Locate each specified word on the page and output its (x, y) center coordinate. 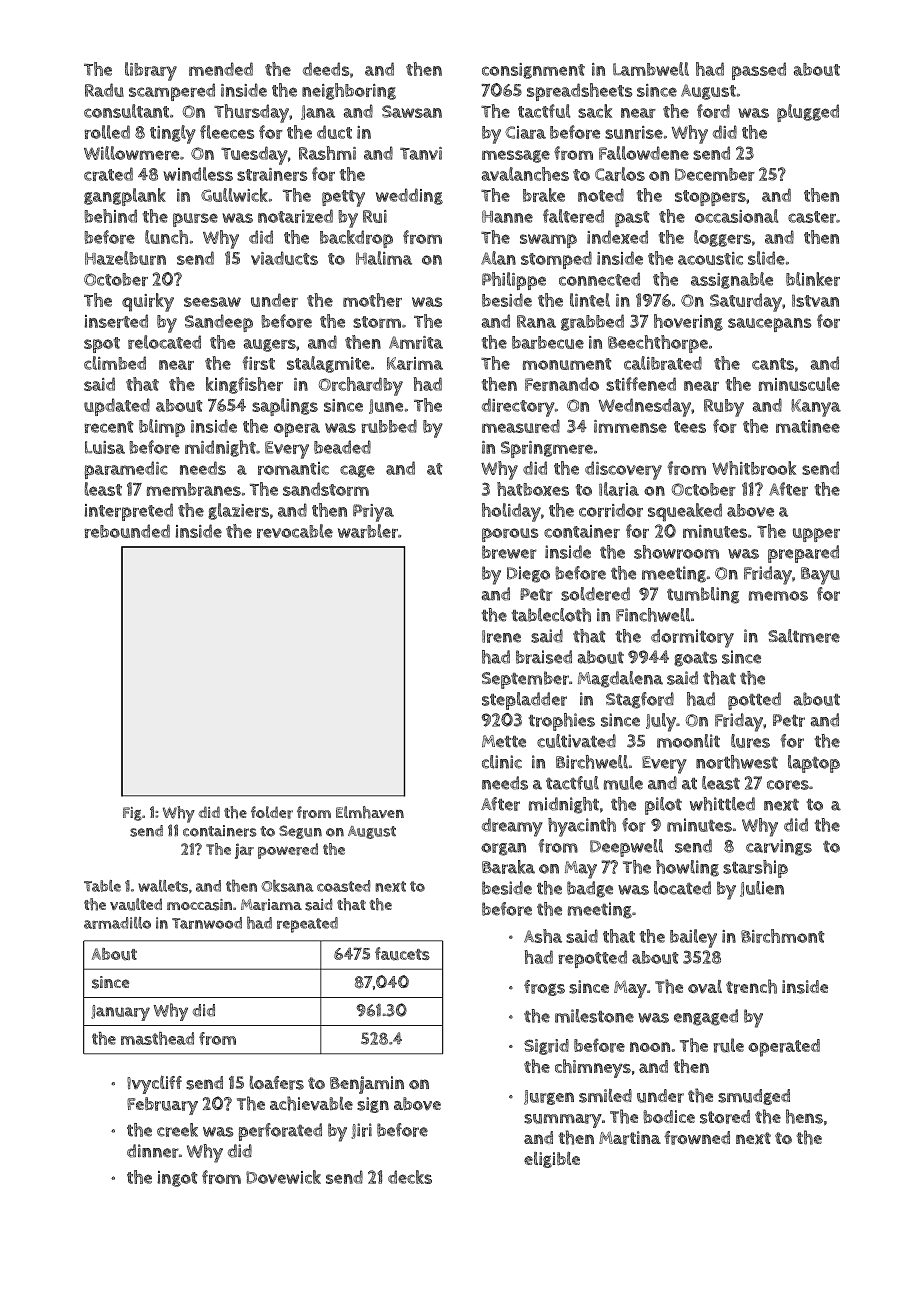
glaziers (238, 511)
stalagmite (328, 364)
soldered (595, 594)
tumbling (703, 595)
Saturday (746, 302)
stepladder (524, 701)
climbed (115, 363)
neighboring (349, 91)
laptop (814, 764)
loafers (277, 1083)
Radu (104, 90)
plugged (808, 113)
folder (272, 812)
